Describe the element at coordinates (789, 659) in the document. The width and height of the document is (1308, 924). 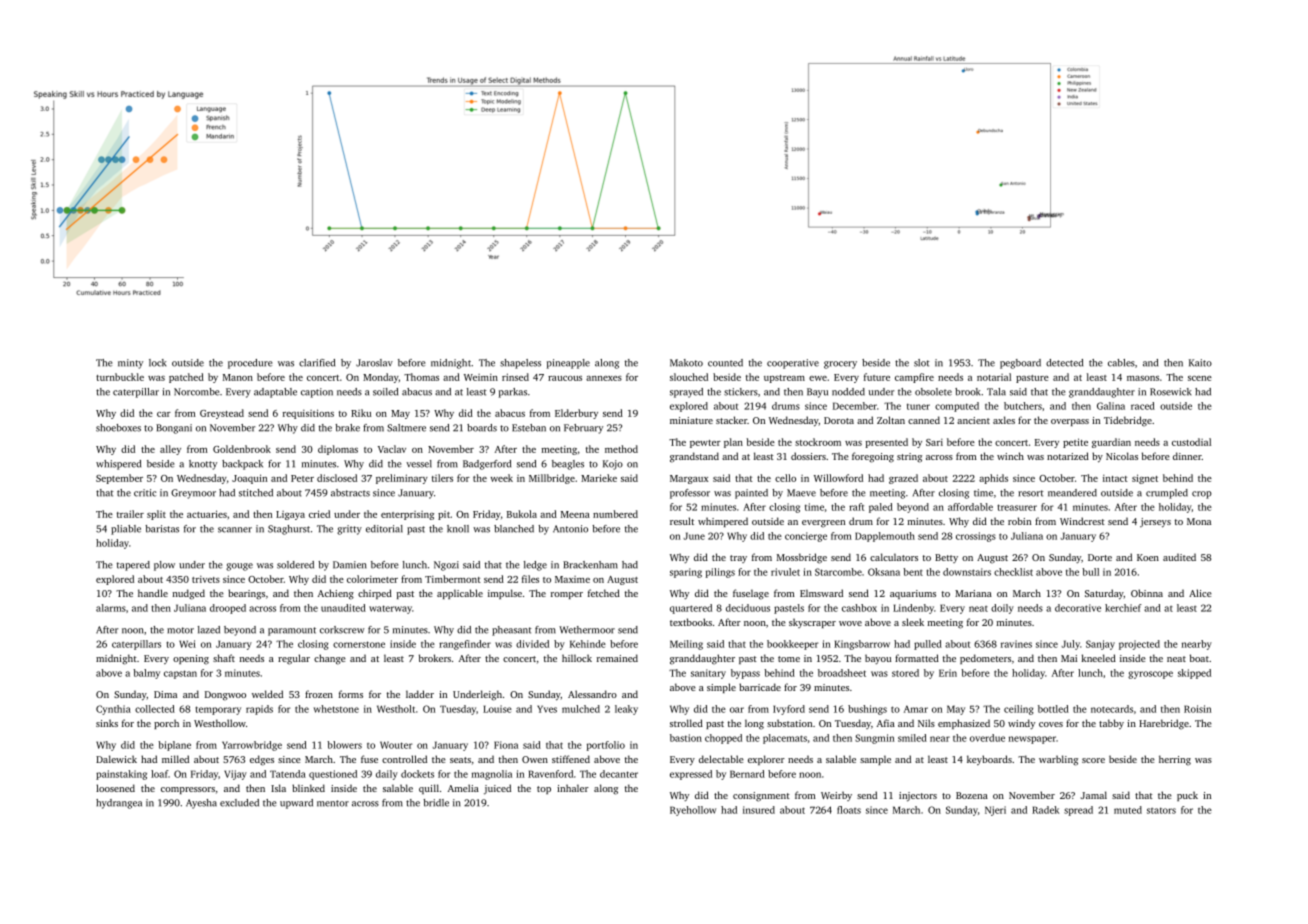
I see `tome` at that location.
